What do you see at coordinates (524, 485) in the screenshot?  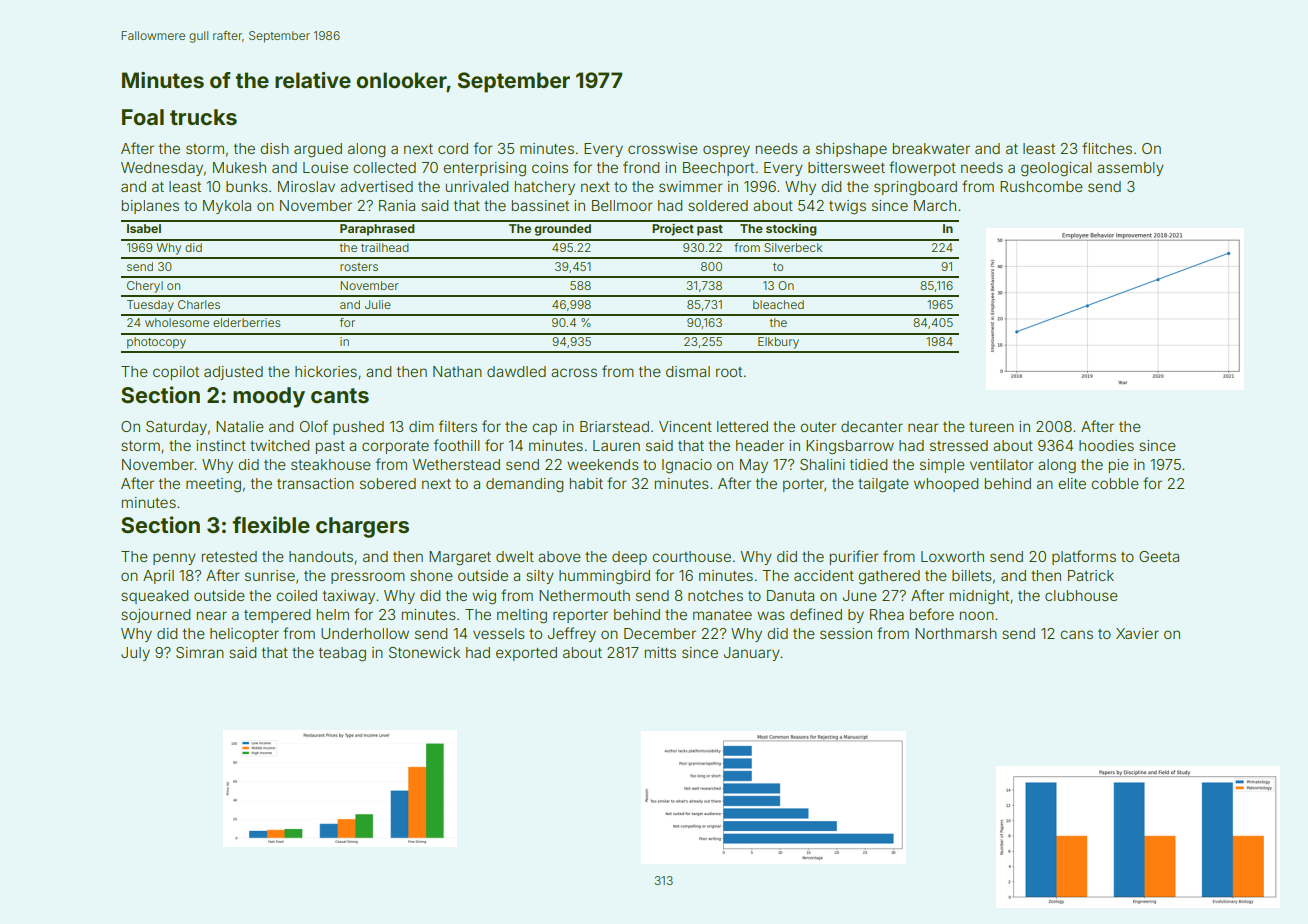 I see `demanding` at bounding box center [524, 485].
